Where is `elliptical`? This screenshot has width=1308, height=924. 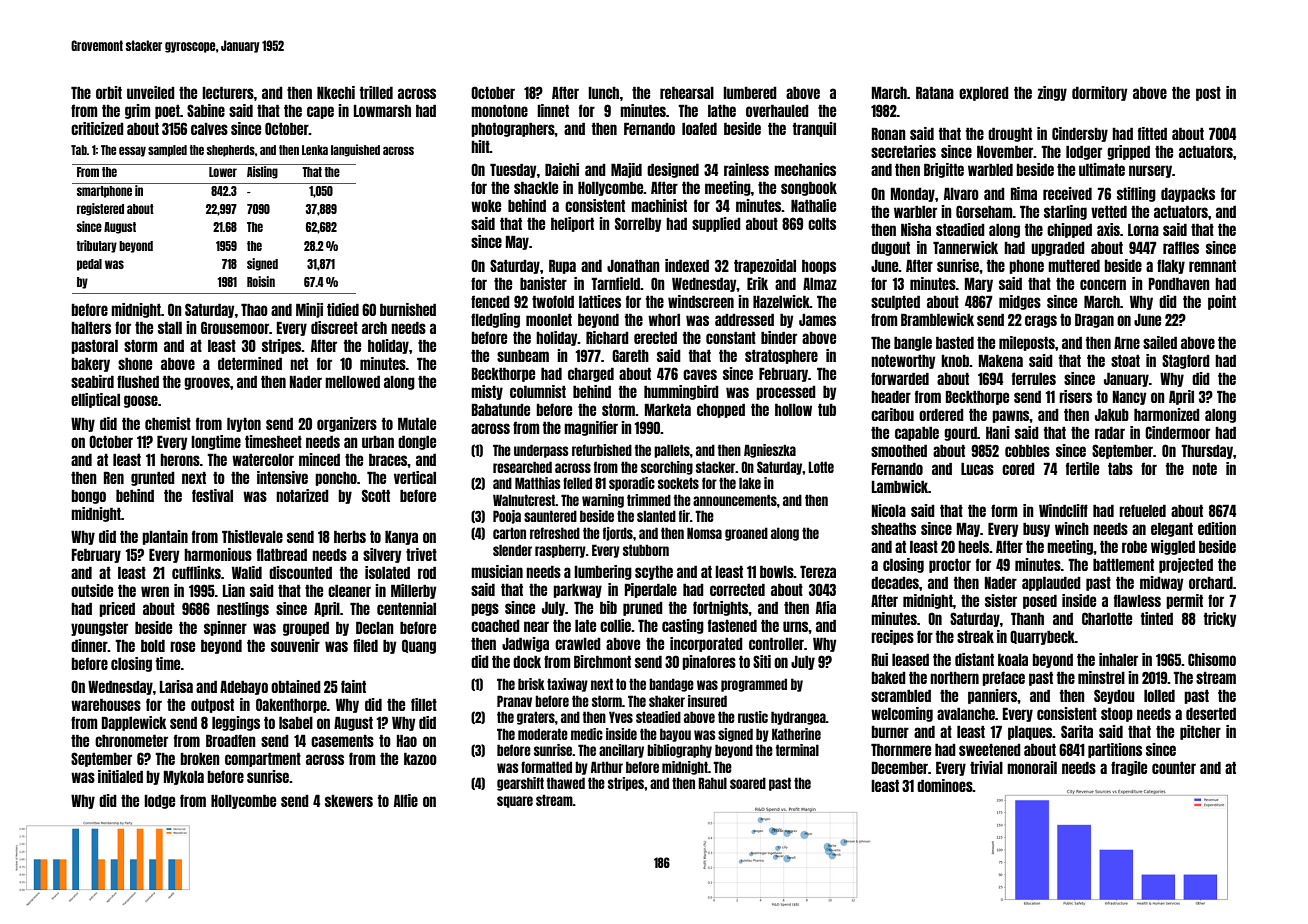 elliptical is located at coordinates (95, 400).
